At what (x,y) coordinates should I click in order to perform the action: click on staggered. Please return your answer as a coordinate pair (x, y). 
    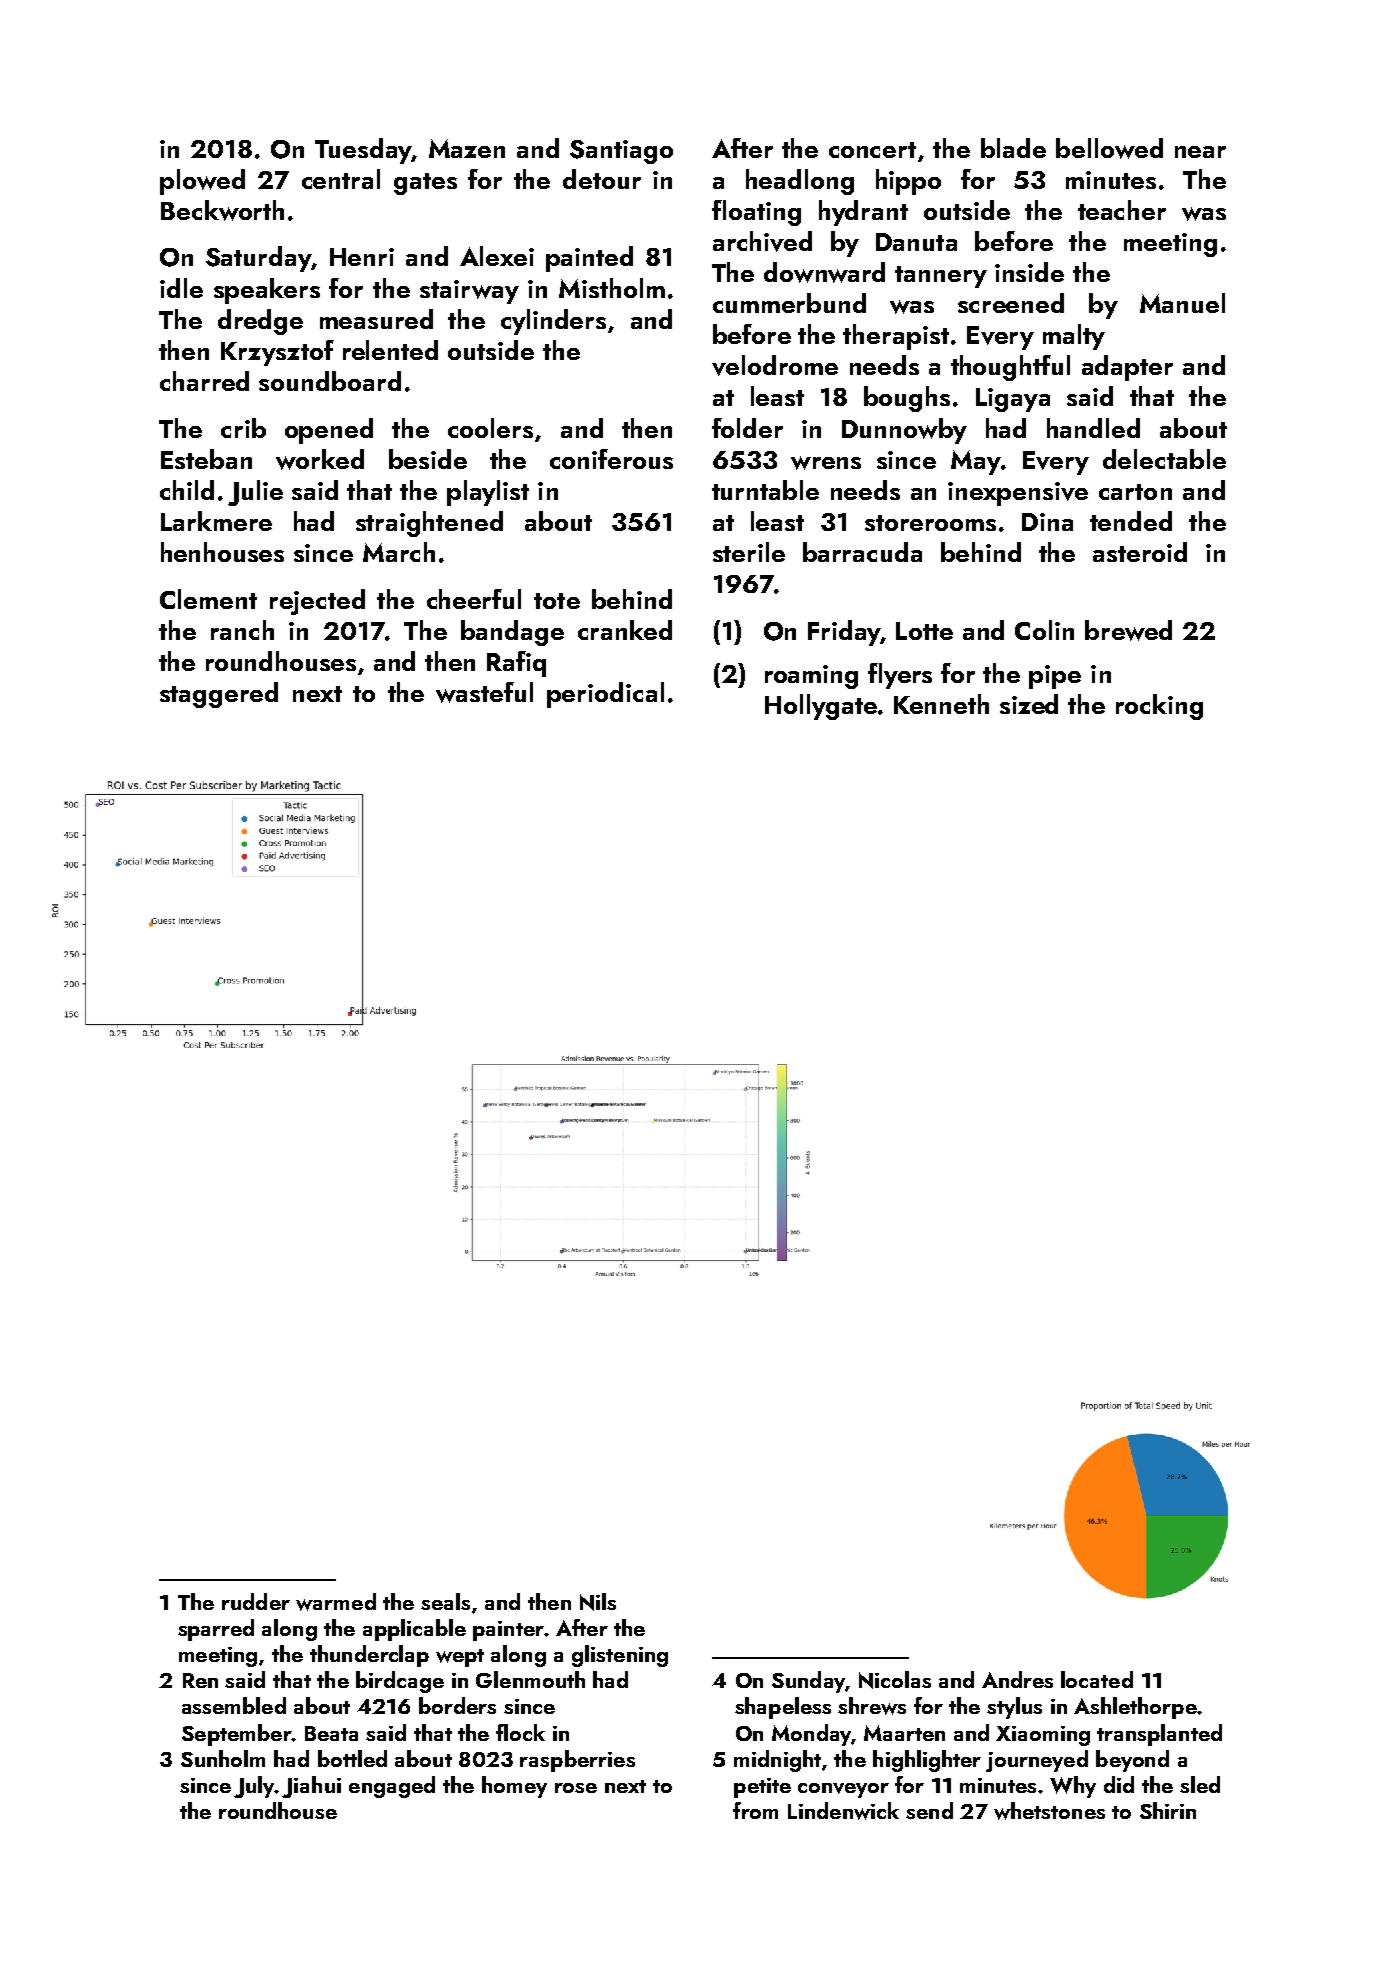
    Looking at the image, I should click on (219, 695).
